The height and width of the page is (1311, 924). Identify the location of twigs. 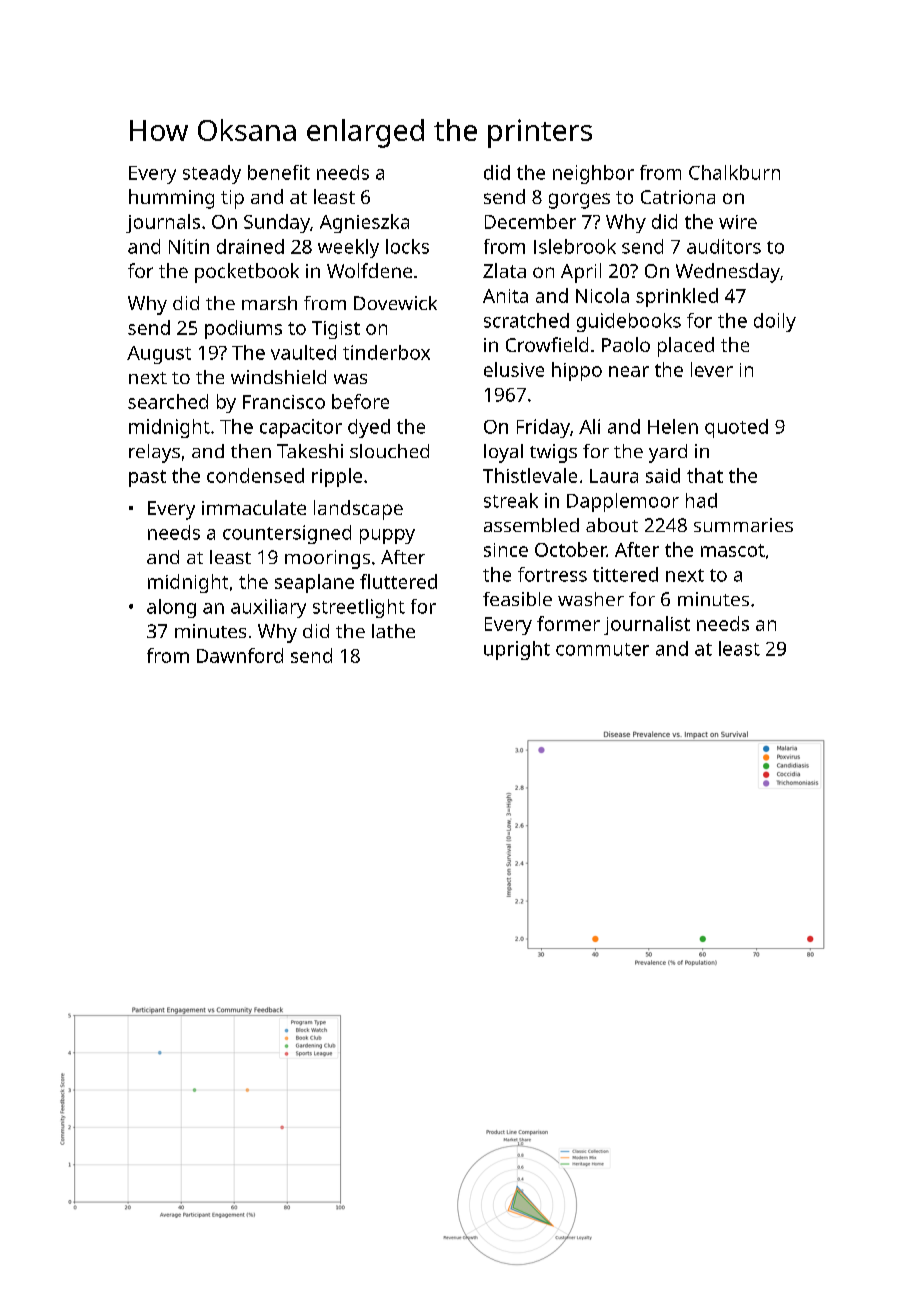
(553, 453).
